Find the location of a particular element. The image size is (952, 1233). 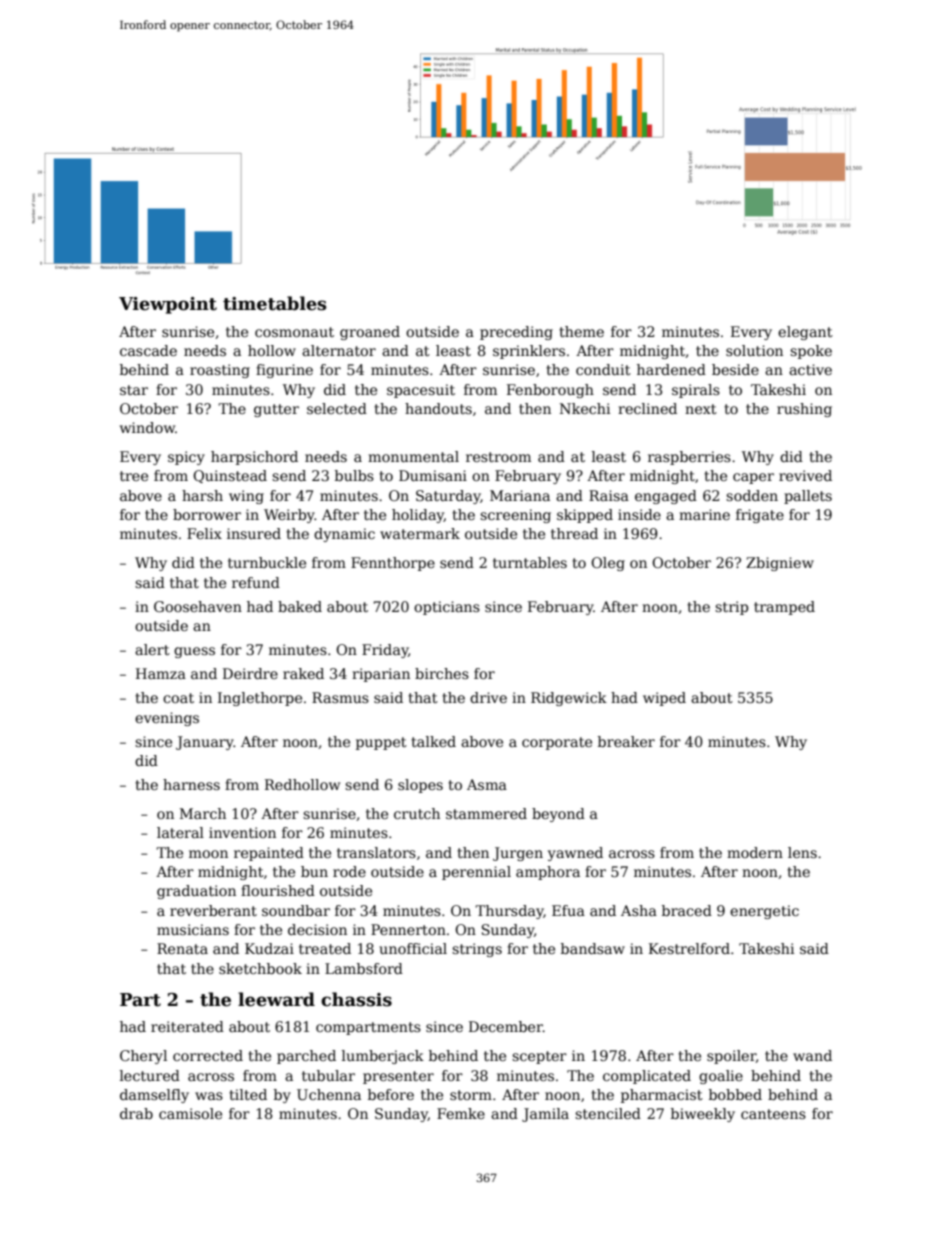

energetic is located at coordinates (764, 912).
